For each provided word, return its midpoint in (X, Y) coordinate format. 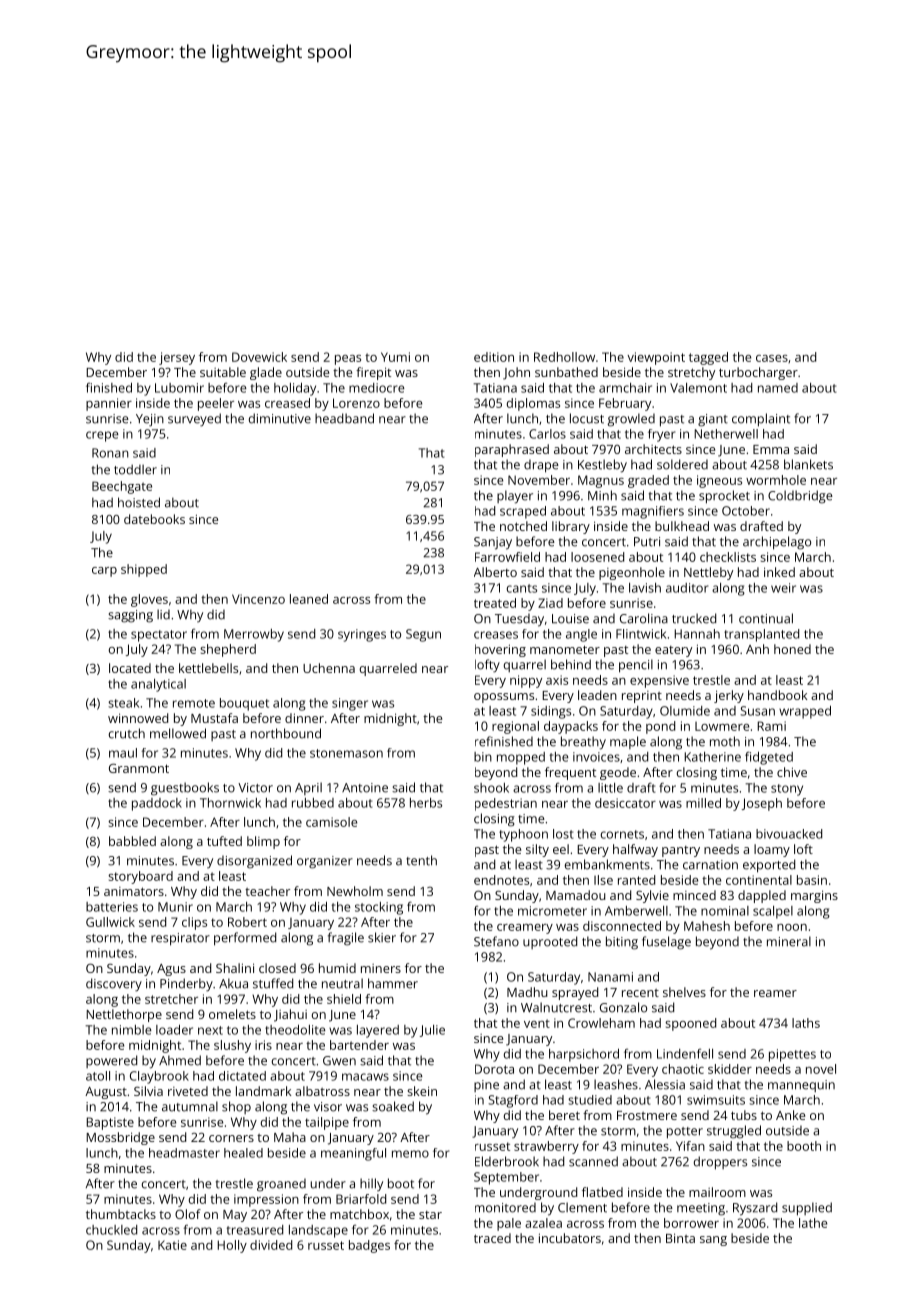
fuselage (666, 943)
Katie (172, 1245)
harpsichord (584, 1055)
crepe (102, 436)
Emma (771, 449)
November (539, 480)
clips (194, 923)
